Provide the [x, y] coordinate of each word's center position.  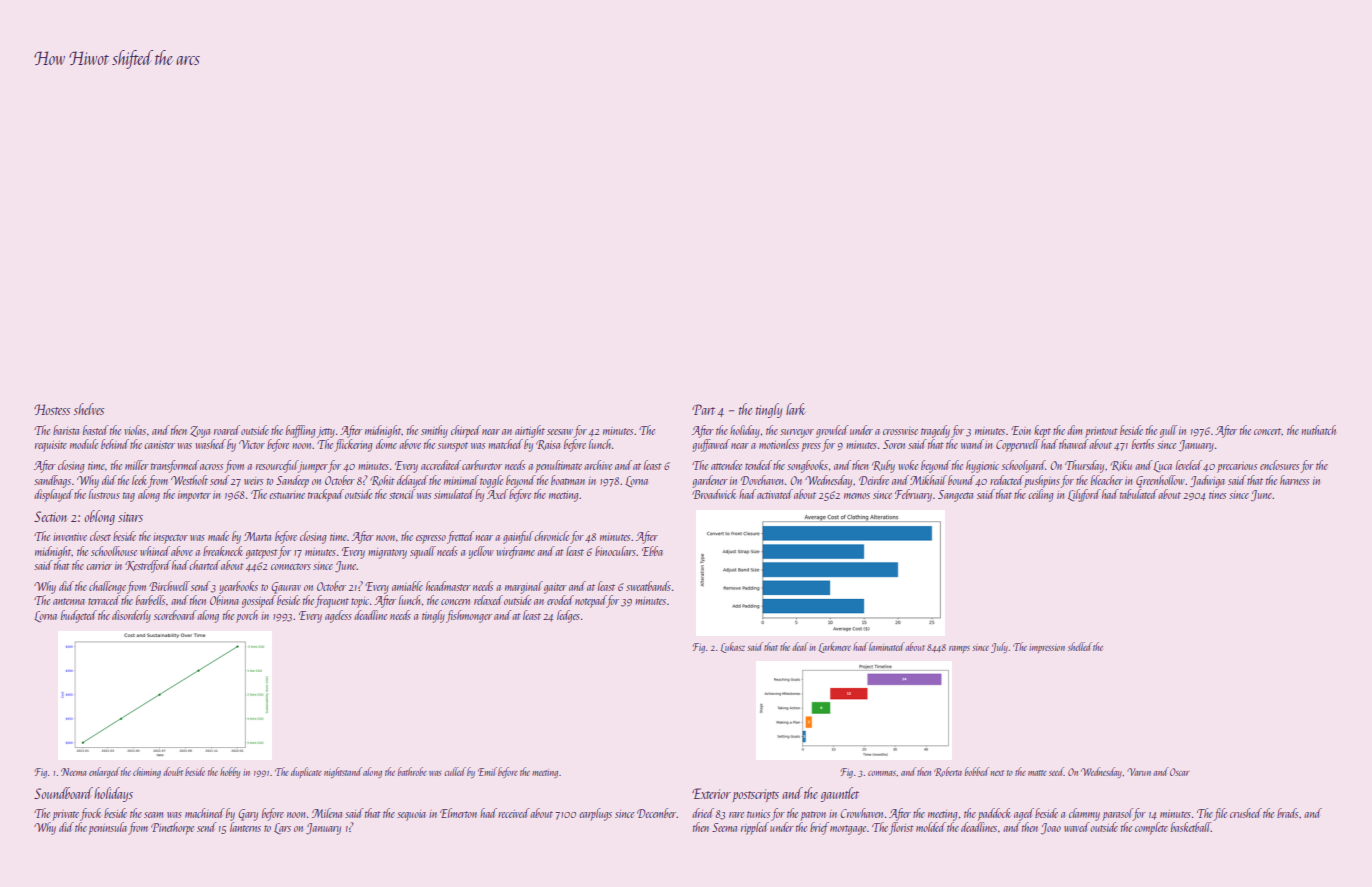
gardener [710, 481]
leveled [1189, 465]
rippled [755, 828]
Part [703, 409]
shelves [89, 409]
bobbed [977, 771]
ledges [568, 616]
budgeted [79, 616]
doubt [173, 771]
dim [1074, 430]
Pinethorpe [172, 828]
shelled [1080, 646]
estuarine [287, 495]
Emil [487, 771]
